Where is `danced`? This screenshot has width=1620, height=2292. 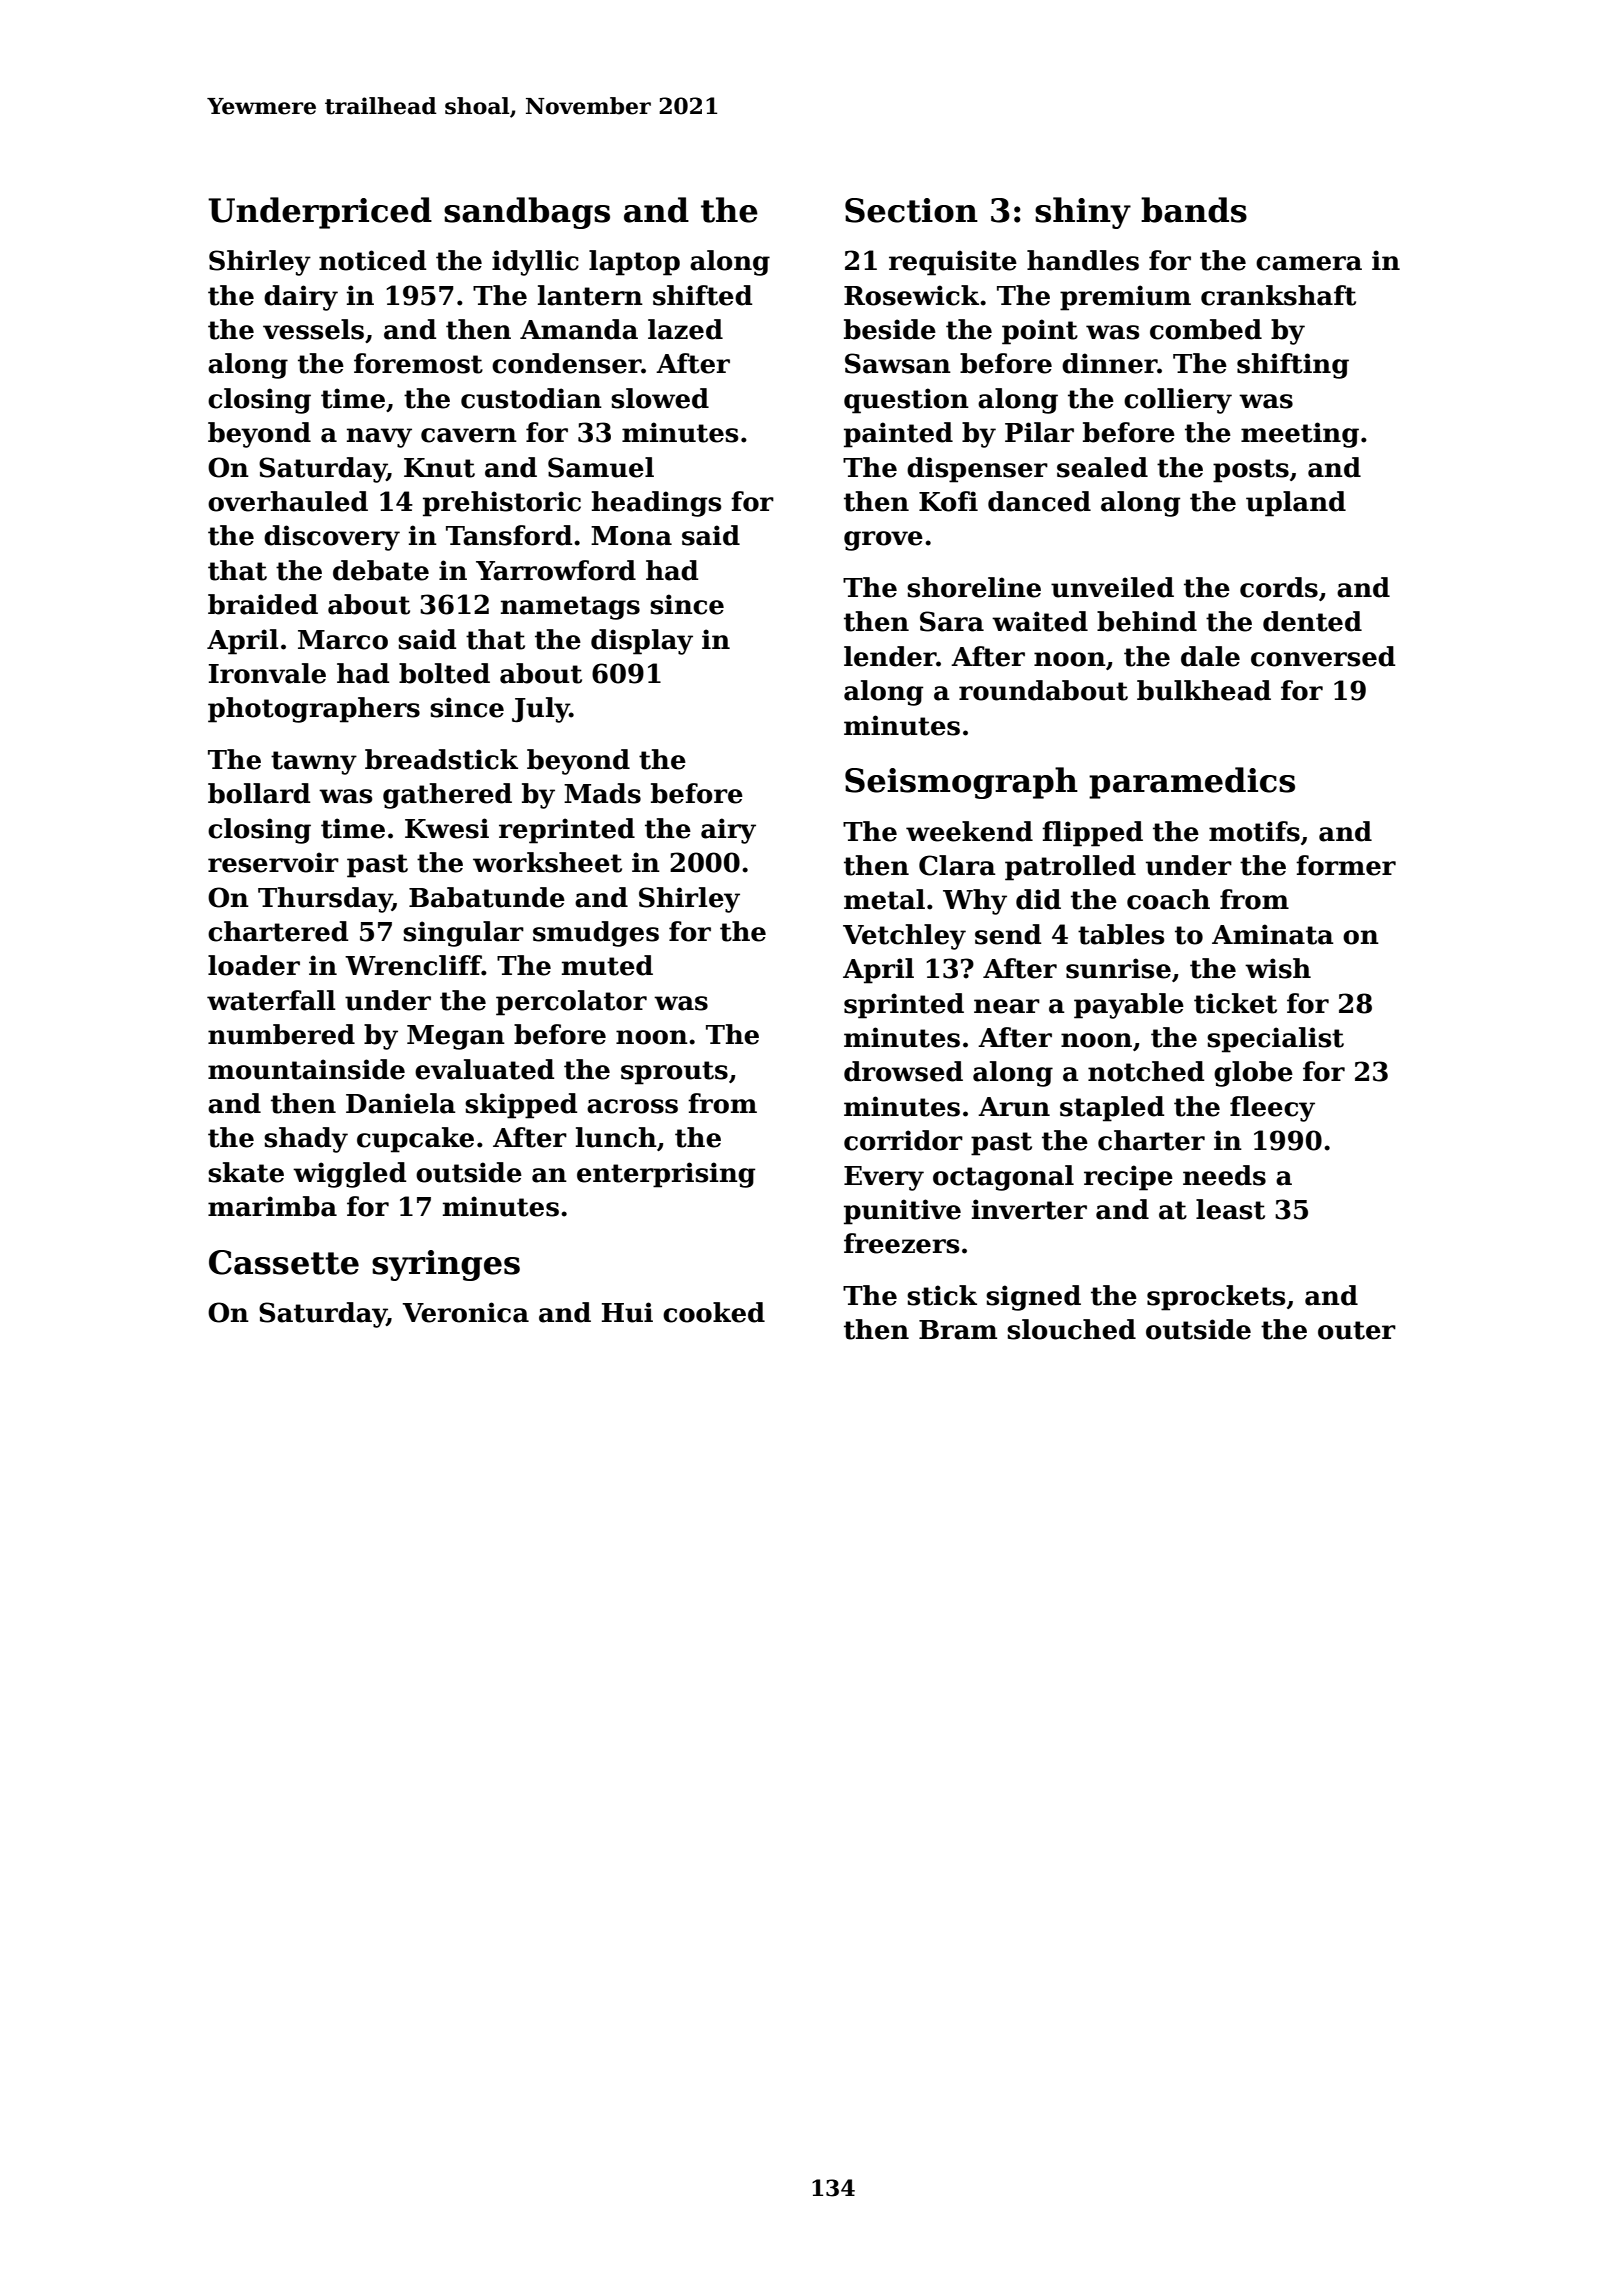
danced is located at coordinates (1039, 501).
